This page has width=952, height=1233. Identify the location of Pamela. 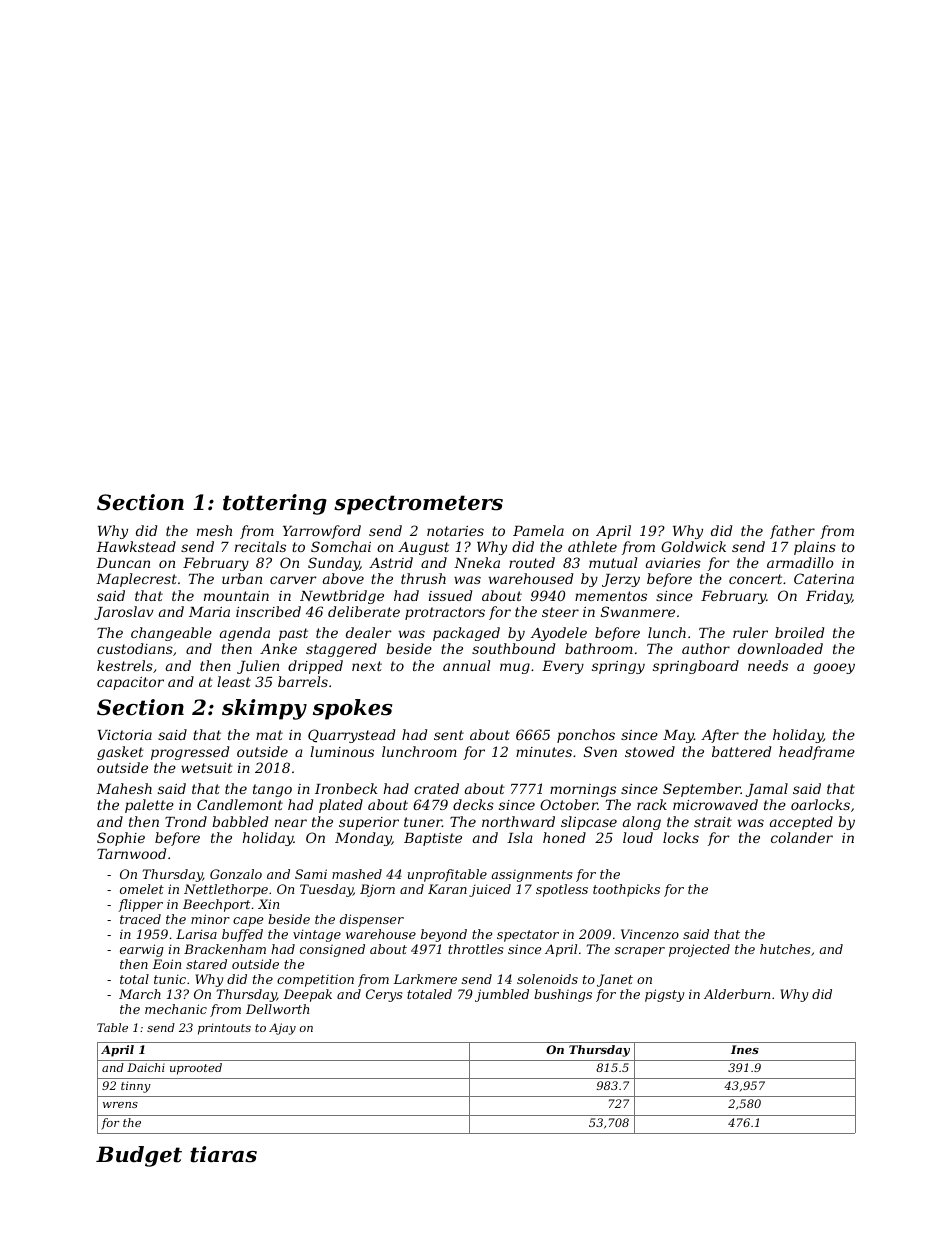
(538, 530).
